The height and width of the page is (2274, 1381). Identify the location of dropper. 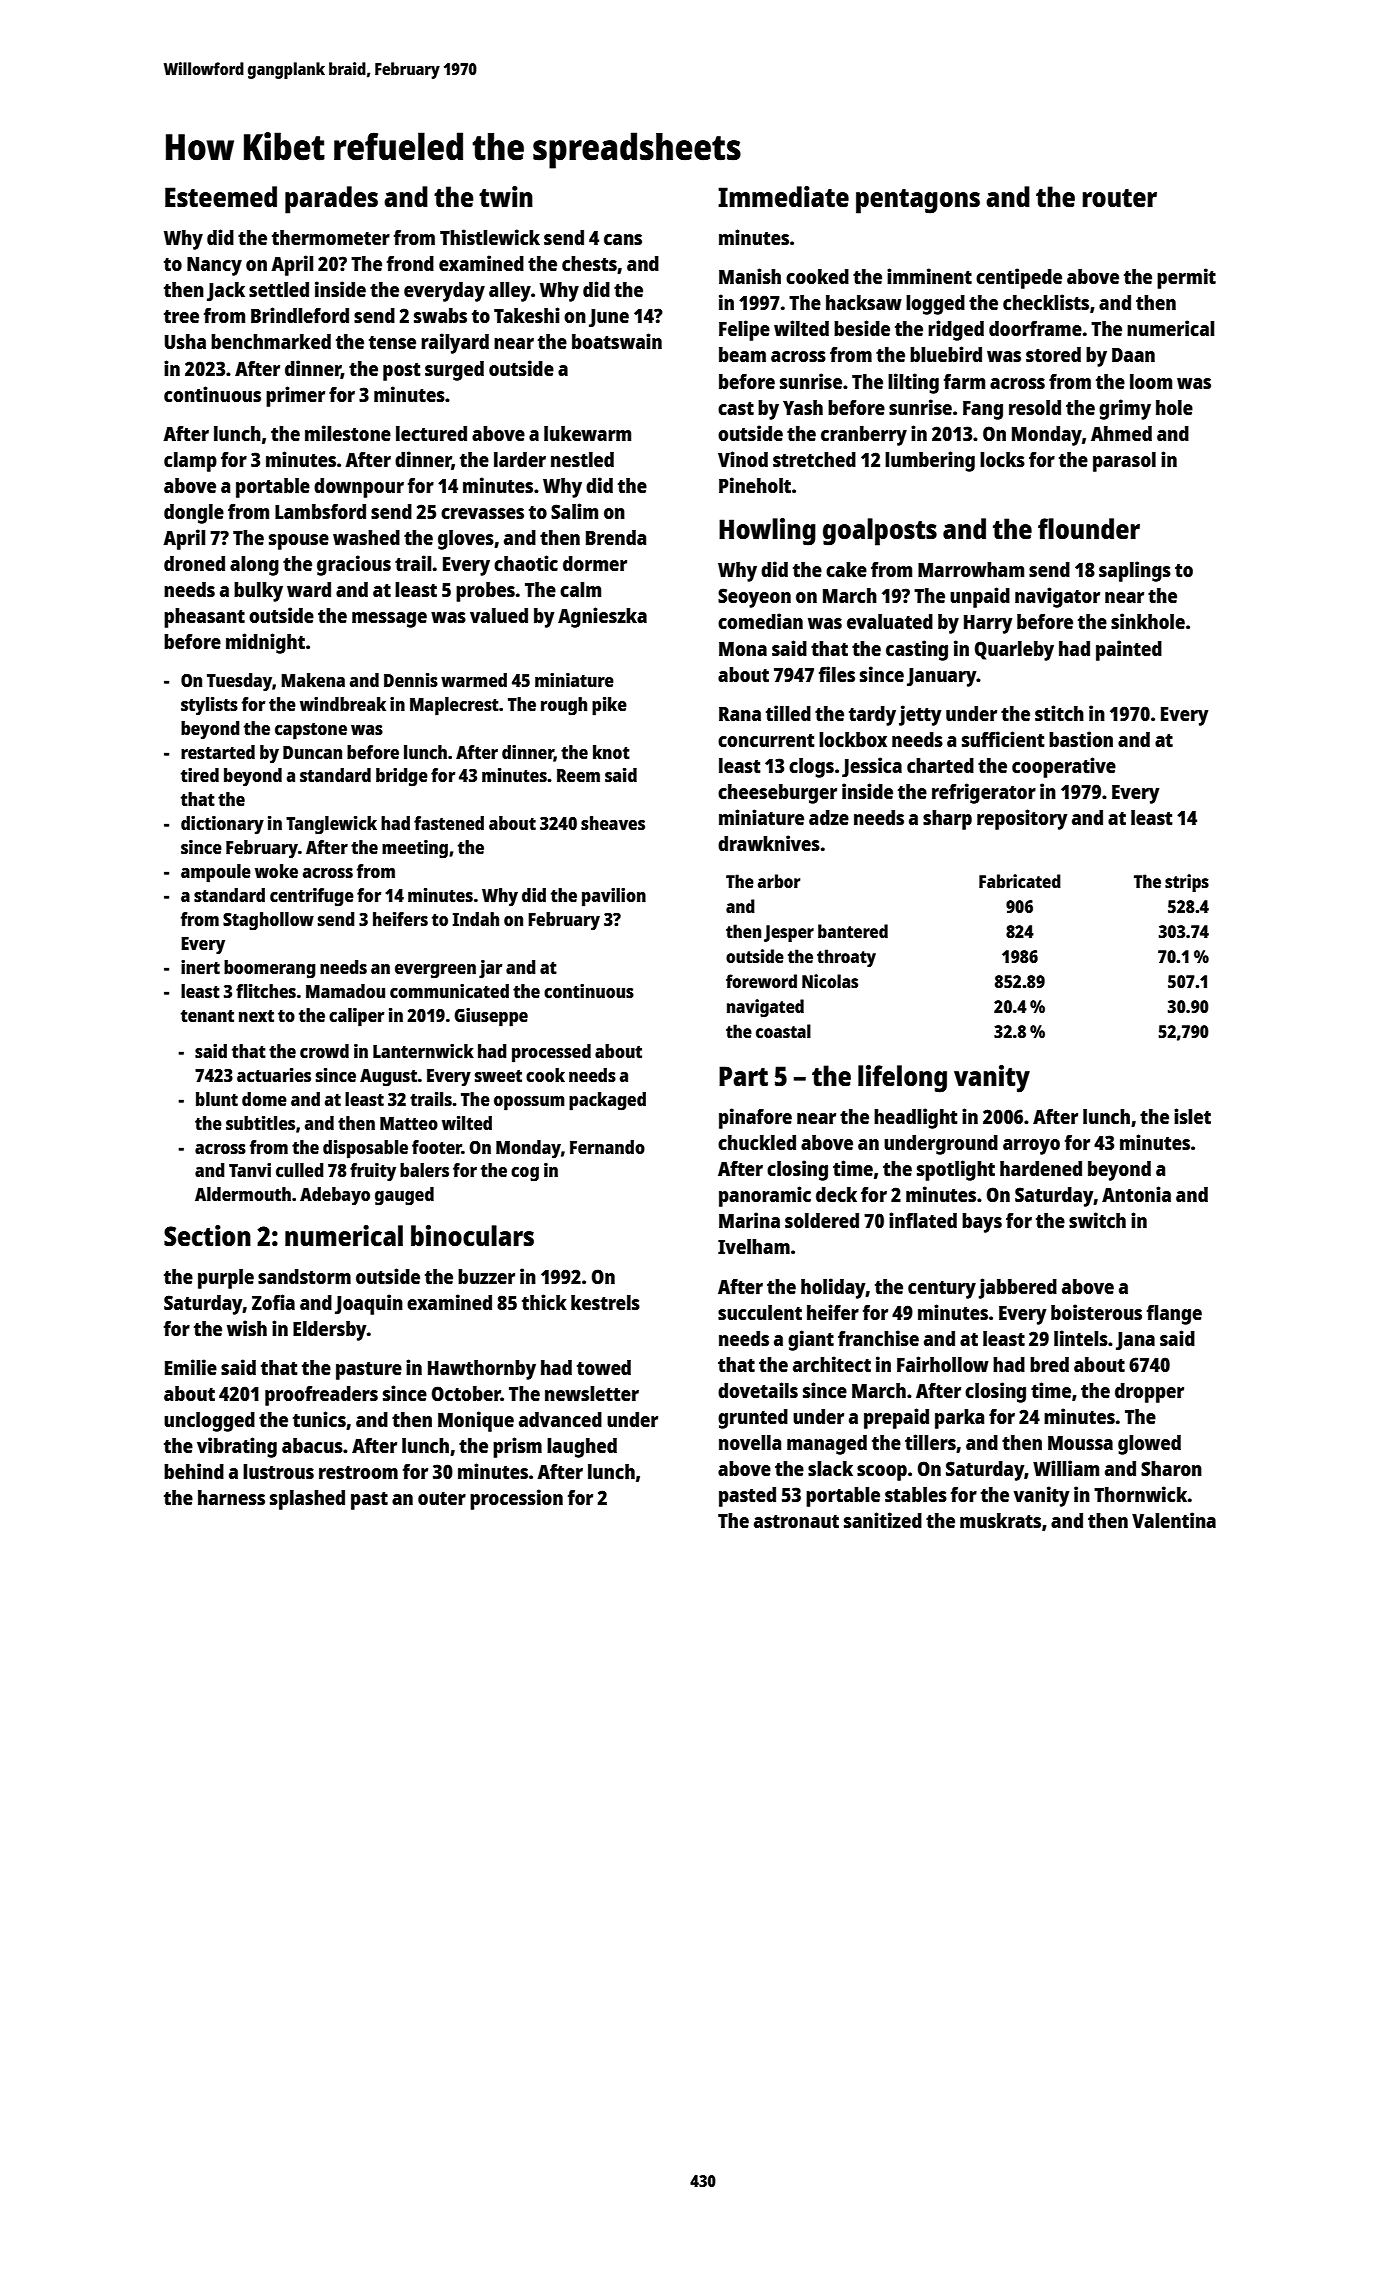
(1149, 1393).
